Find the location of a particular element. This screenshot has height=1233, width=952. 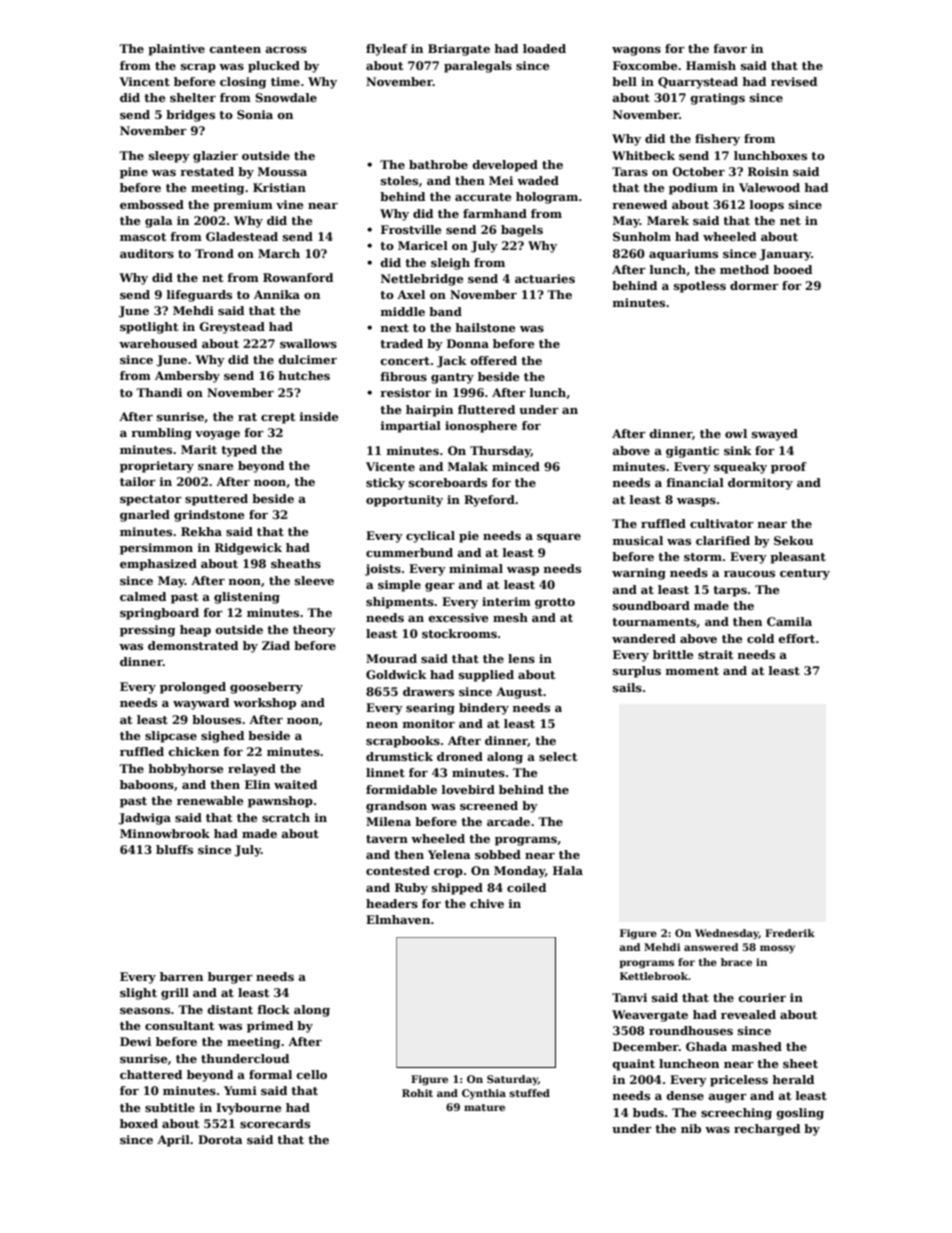

loaded is located at coordinates (544, 48).
